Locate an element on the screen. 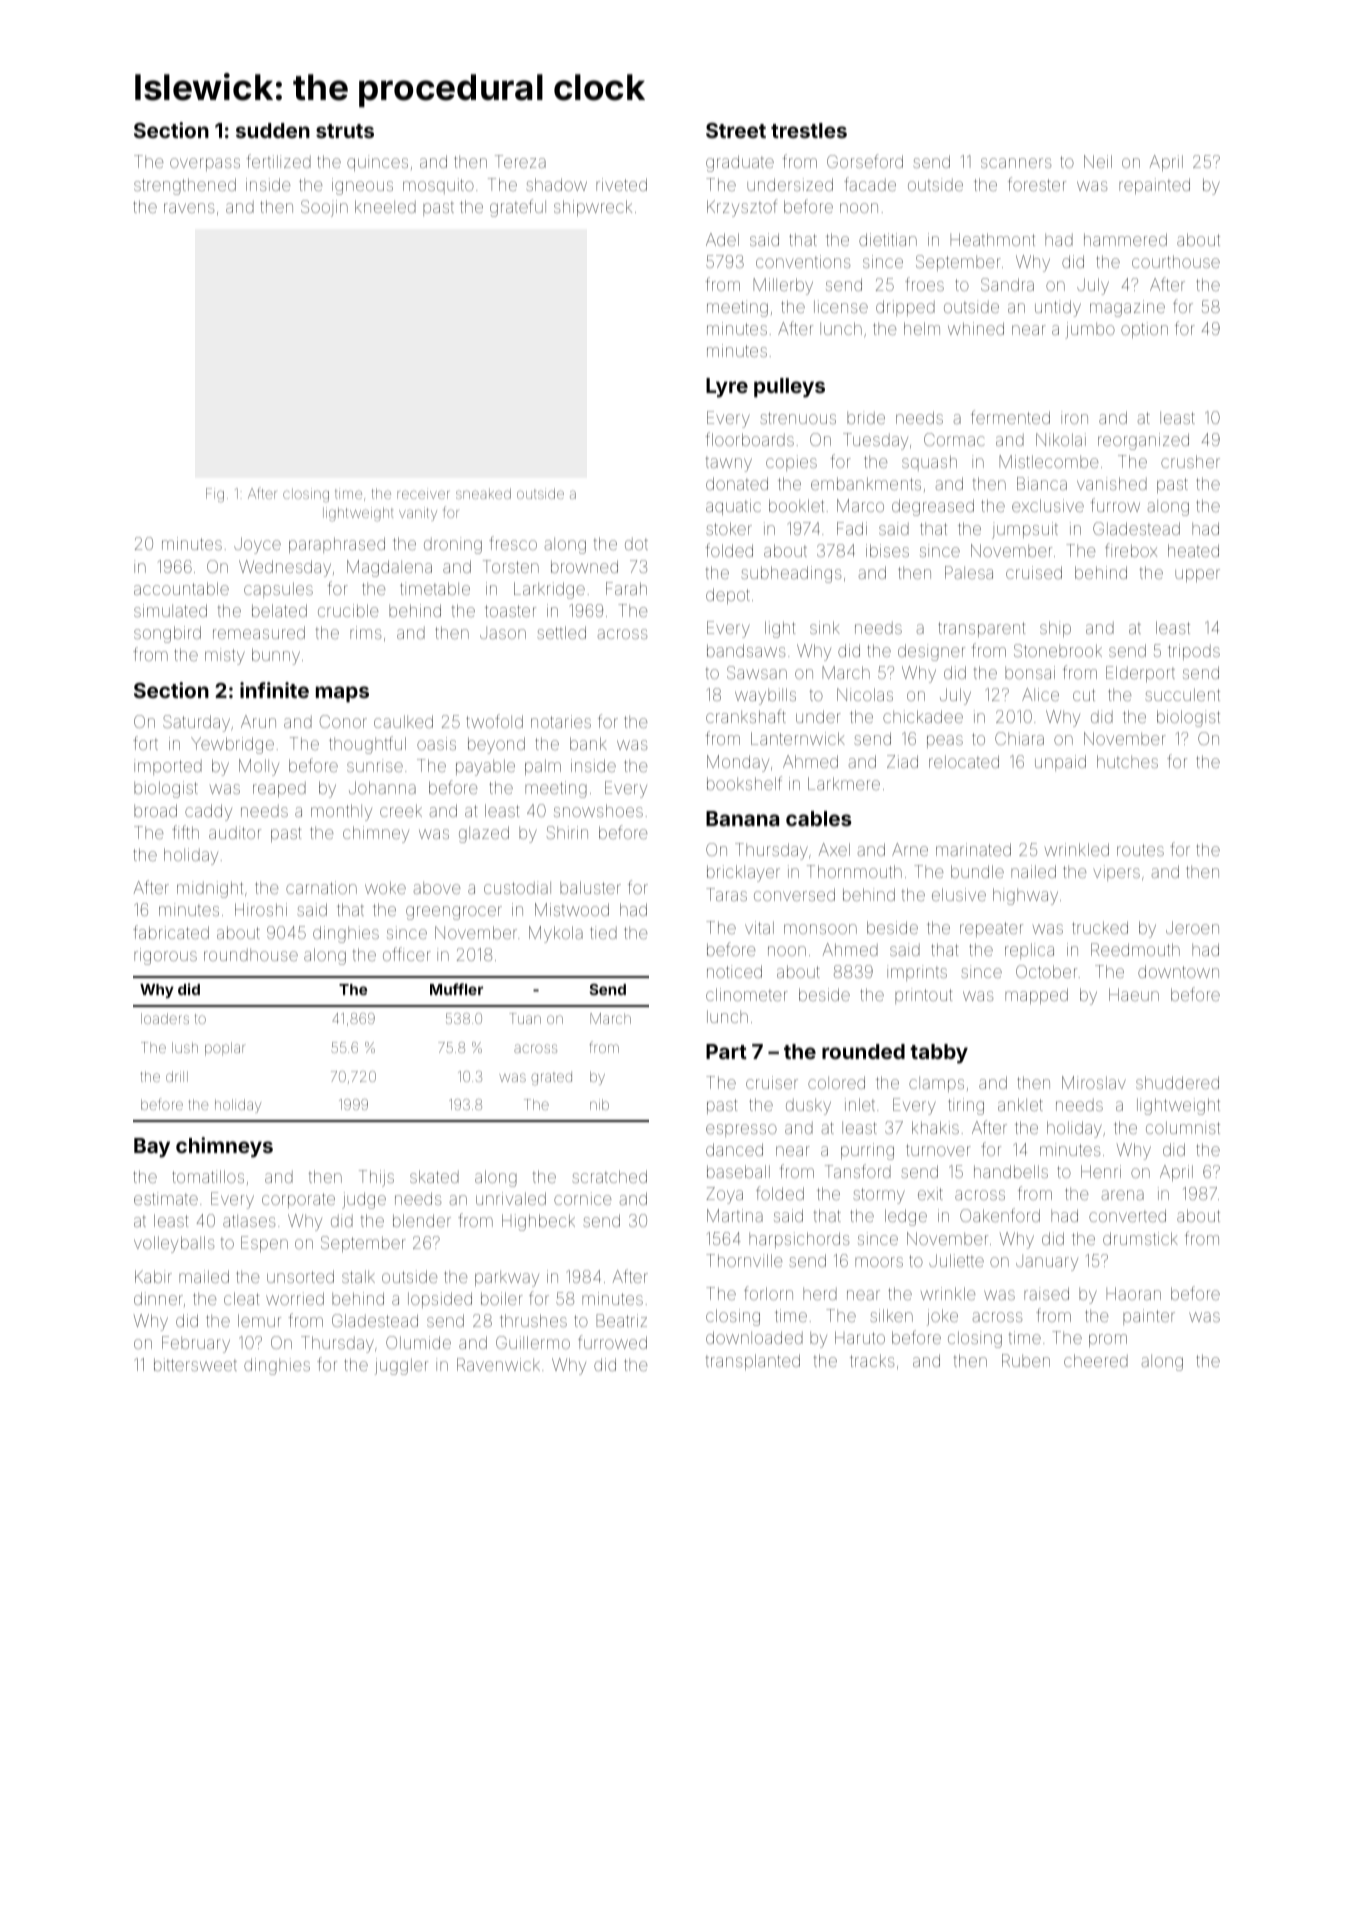 The image size is (1354, 1914). Lyre is located at coordinates (727, 388).
